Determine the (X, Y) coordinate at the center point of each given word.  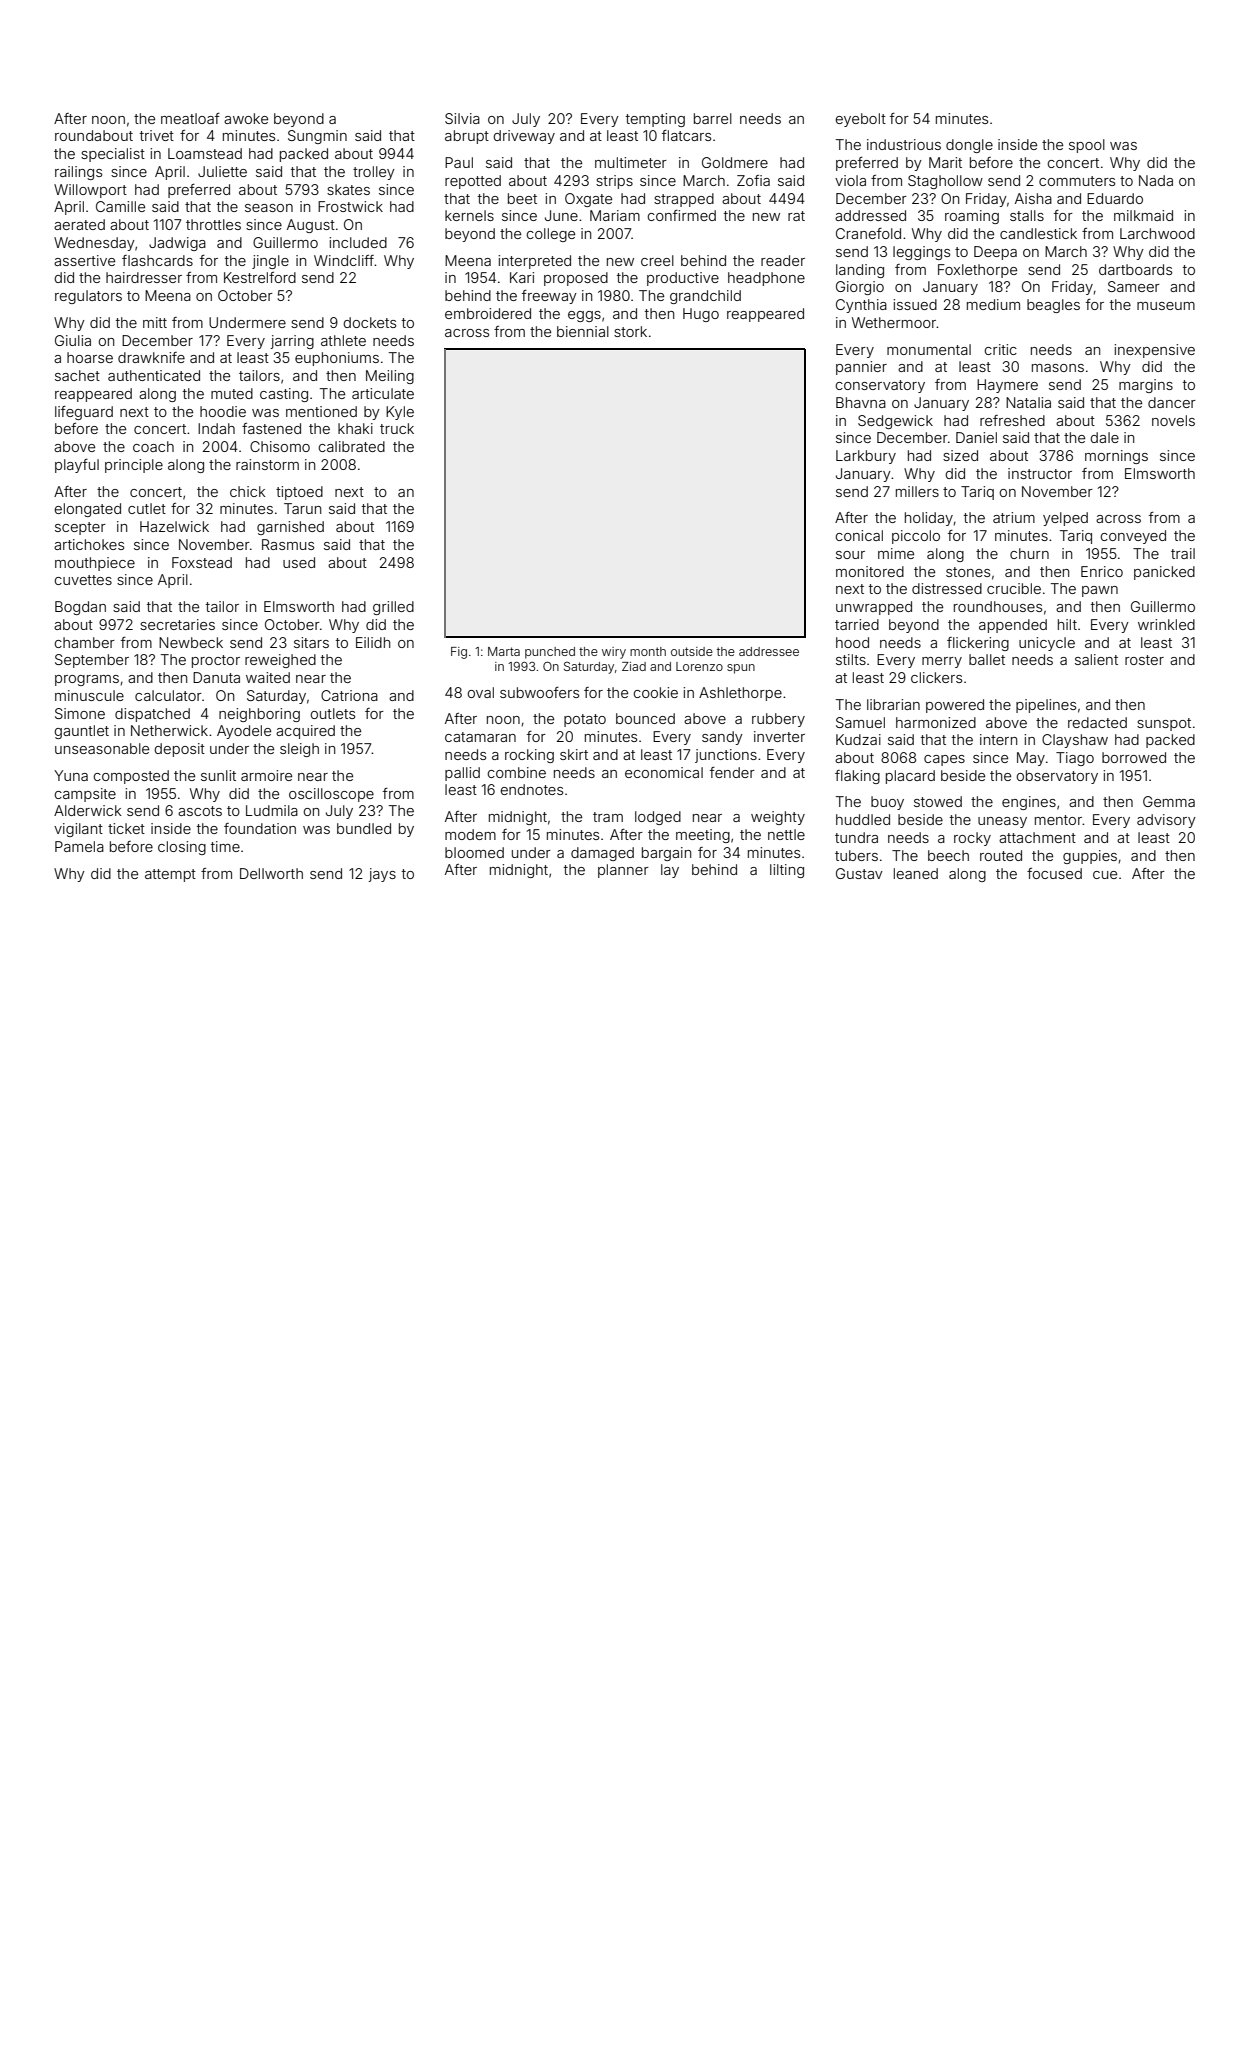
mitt (155, 322)
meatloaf (190, 118)
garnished (290, 528)
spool (1087, 146)
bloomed (474, 852)
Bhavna (861, 402)
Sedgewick (895, 422)
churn (1029, 553)
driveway (524, 137)
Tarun (302, 508)
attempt (170, 875)
